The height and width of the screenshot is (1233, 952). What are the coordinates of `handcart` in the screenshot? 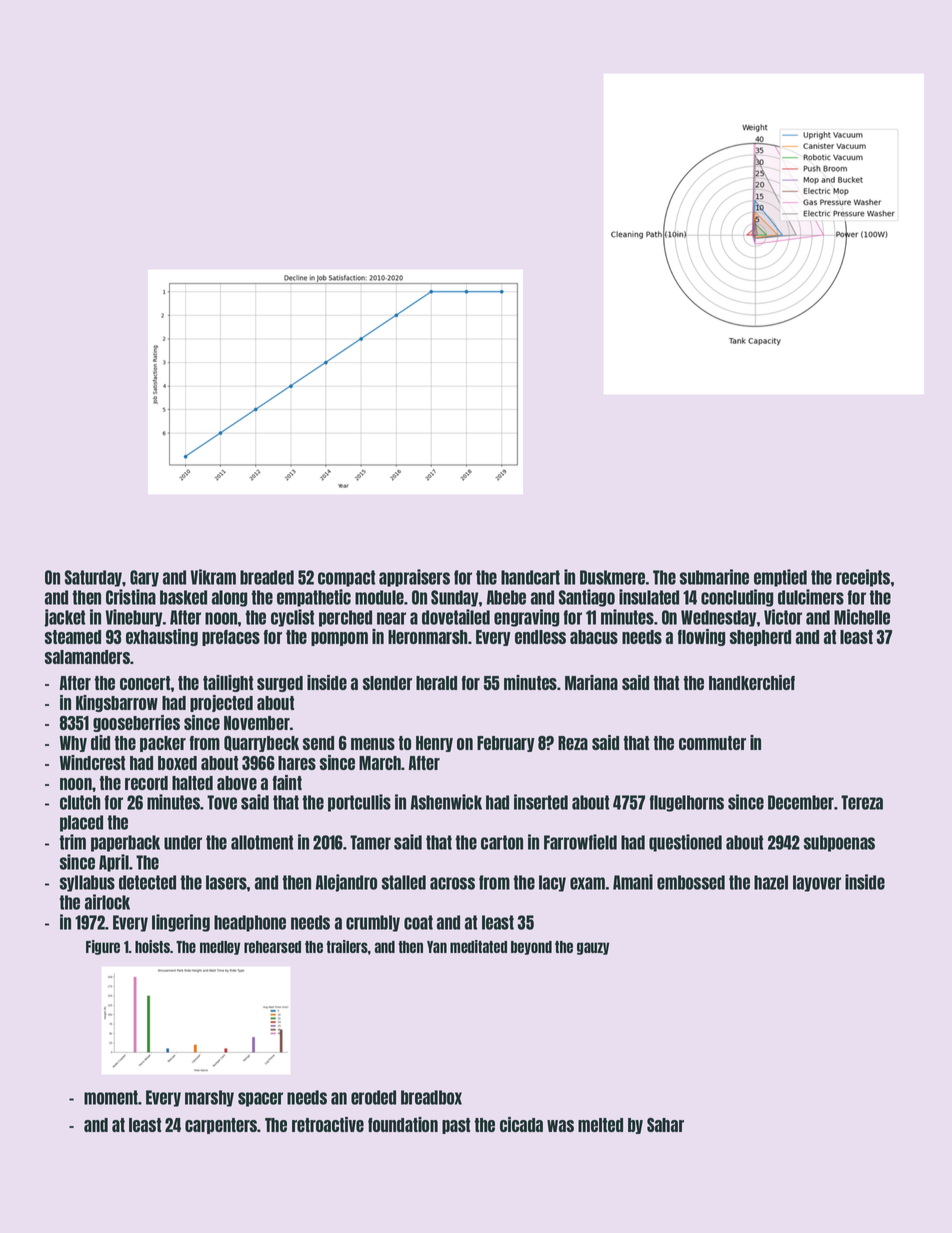 It's located at (530, 577).
